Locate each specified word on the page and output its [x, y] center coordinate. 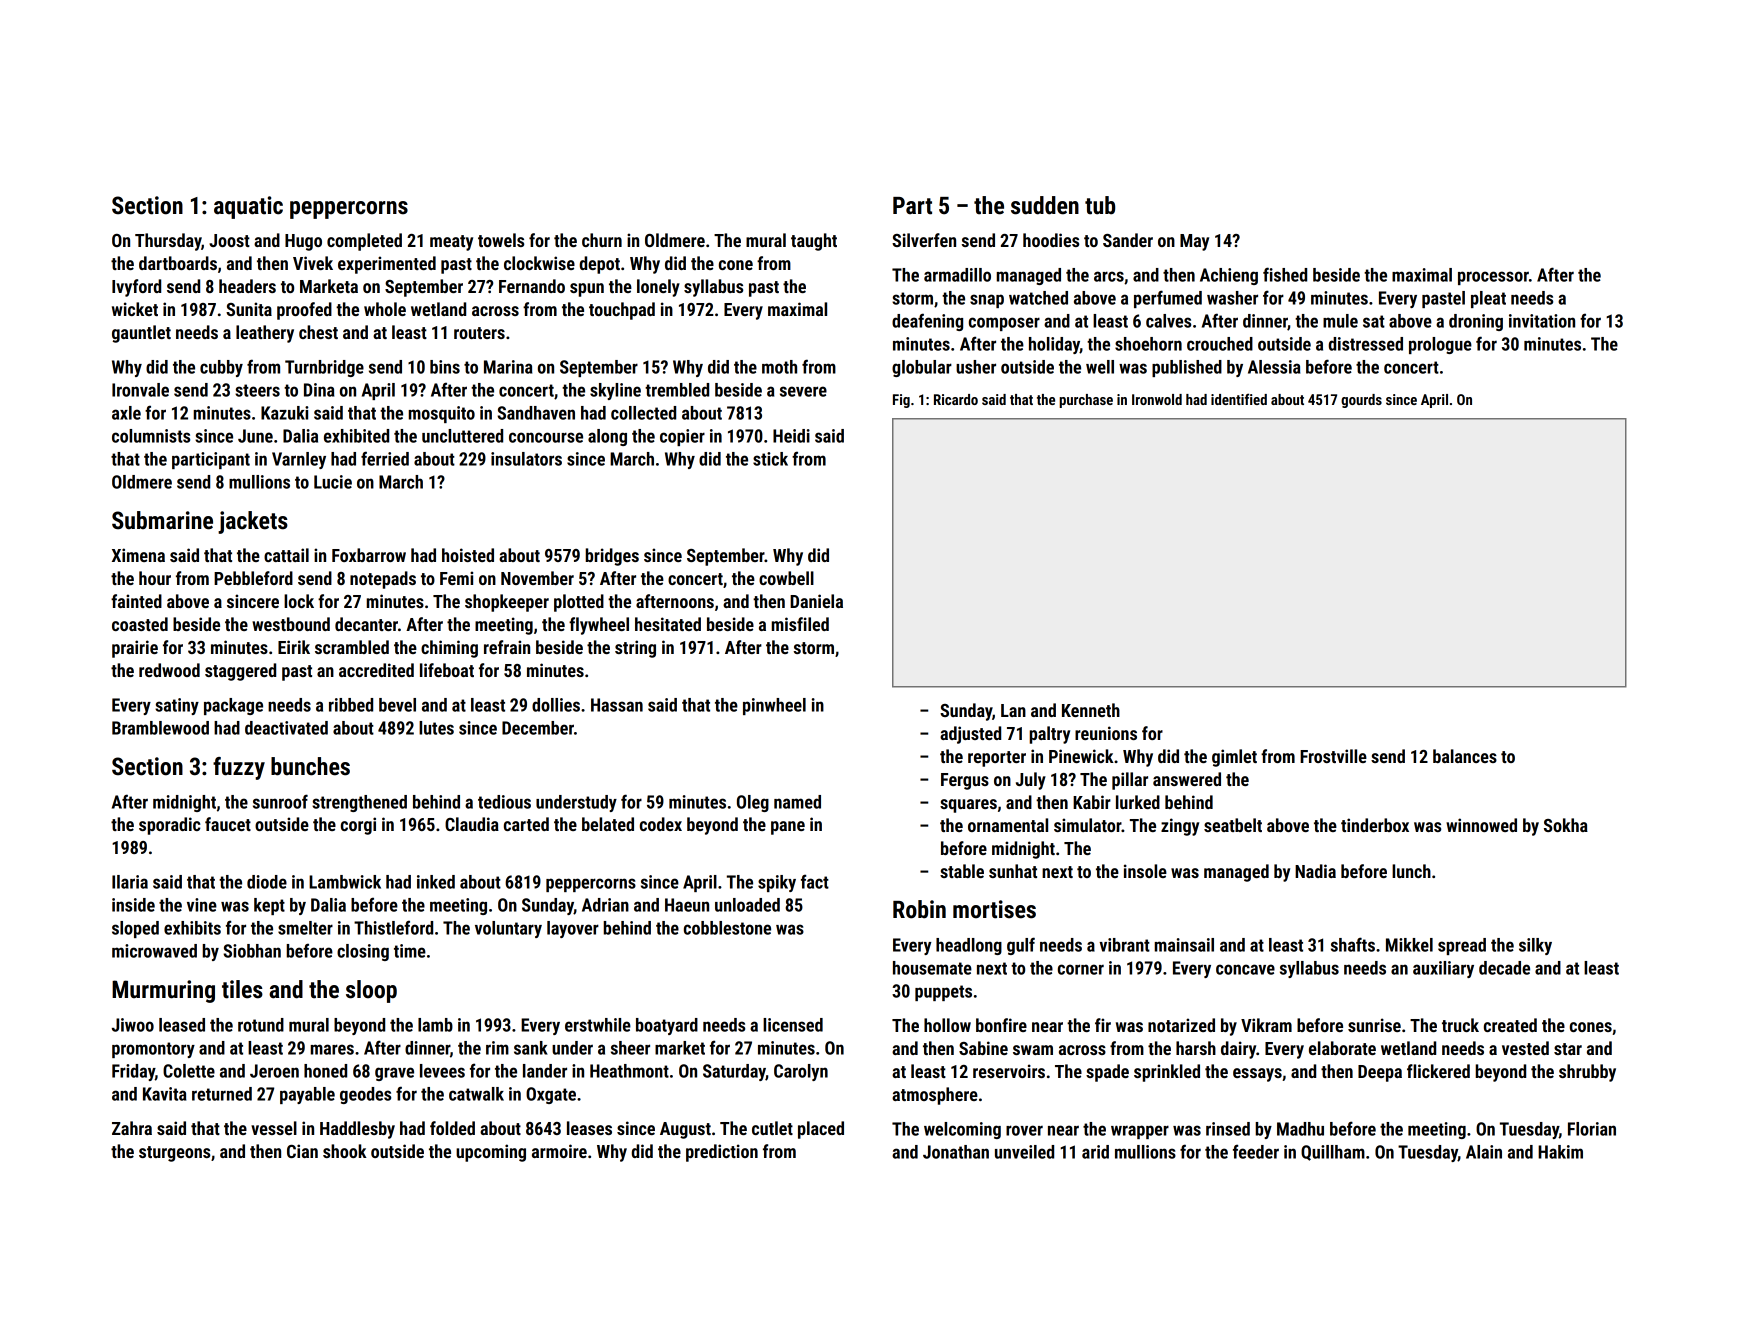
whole [385, 309]
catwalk [476, 1094]
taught [814, 242]
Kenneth [1091, 710]
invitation [1542, 321]
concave [1245, 969]
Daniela [816, 601]
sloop [371, 991]
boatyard [667, 1026]
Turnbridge [324, 368]
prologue [1440, 345]
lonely [658, 288]
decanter [366, 624]
